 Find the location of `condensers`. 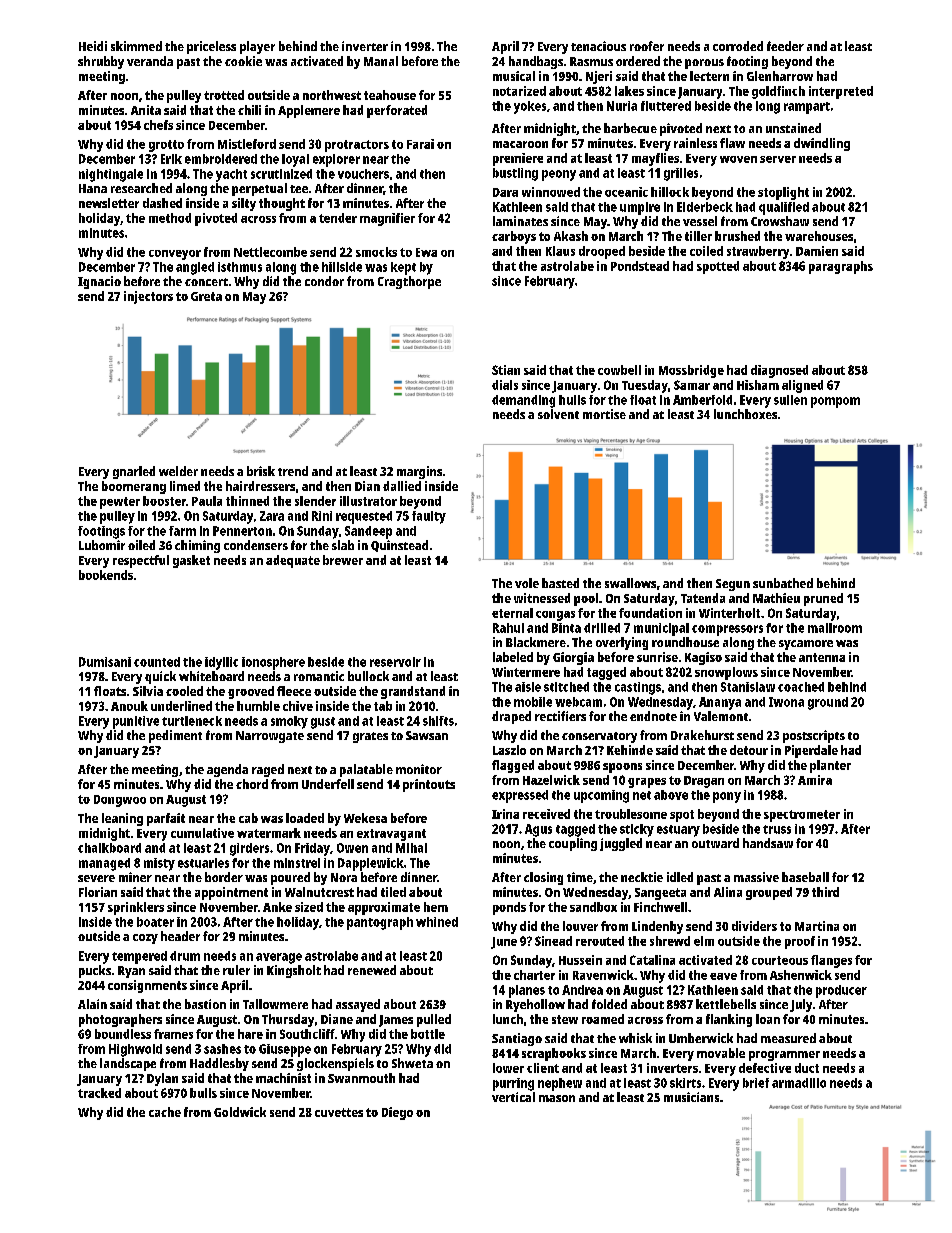

condensers is located at coordinates (256, 545).
